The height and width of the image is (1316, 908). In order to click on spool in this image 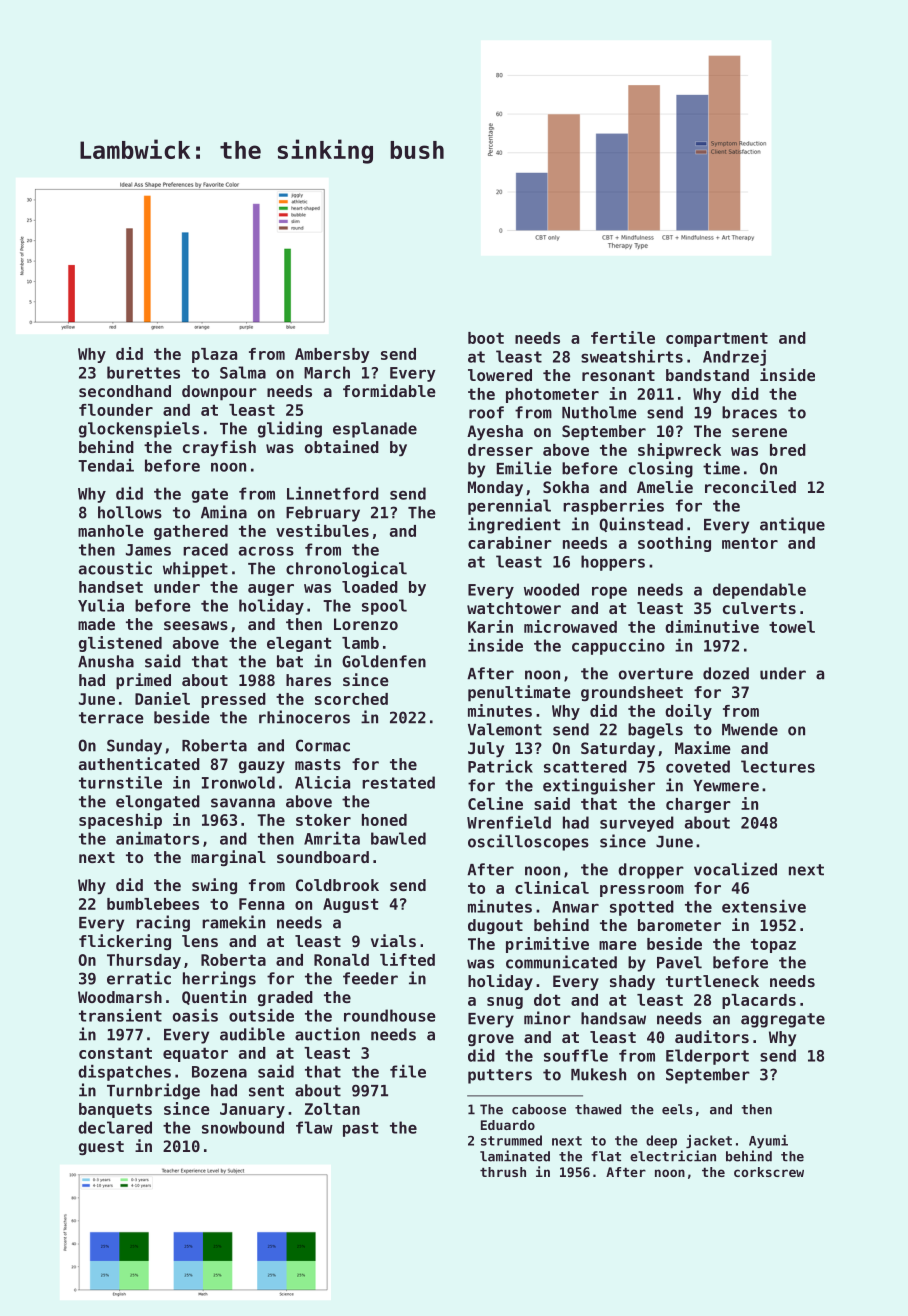, I will do `click(384, 607)`.
